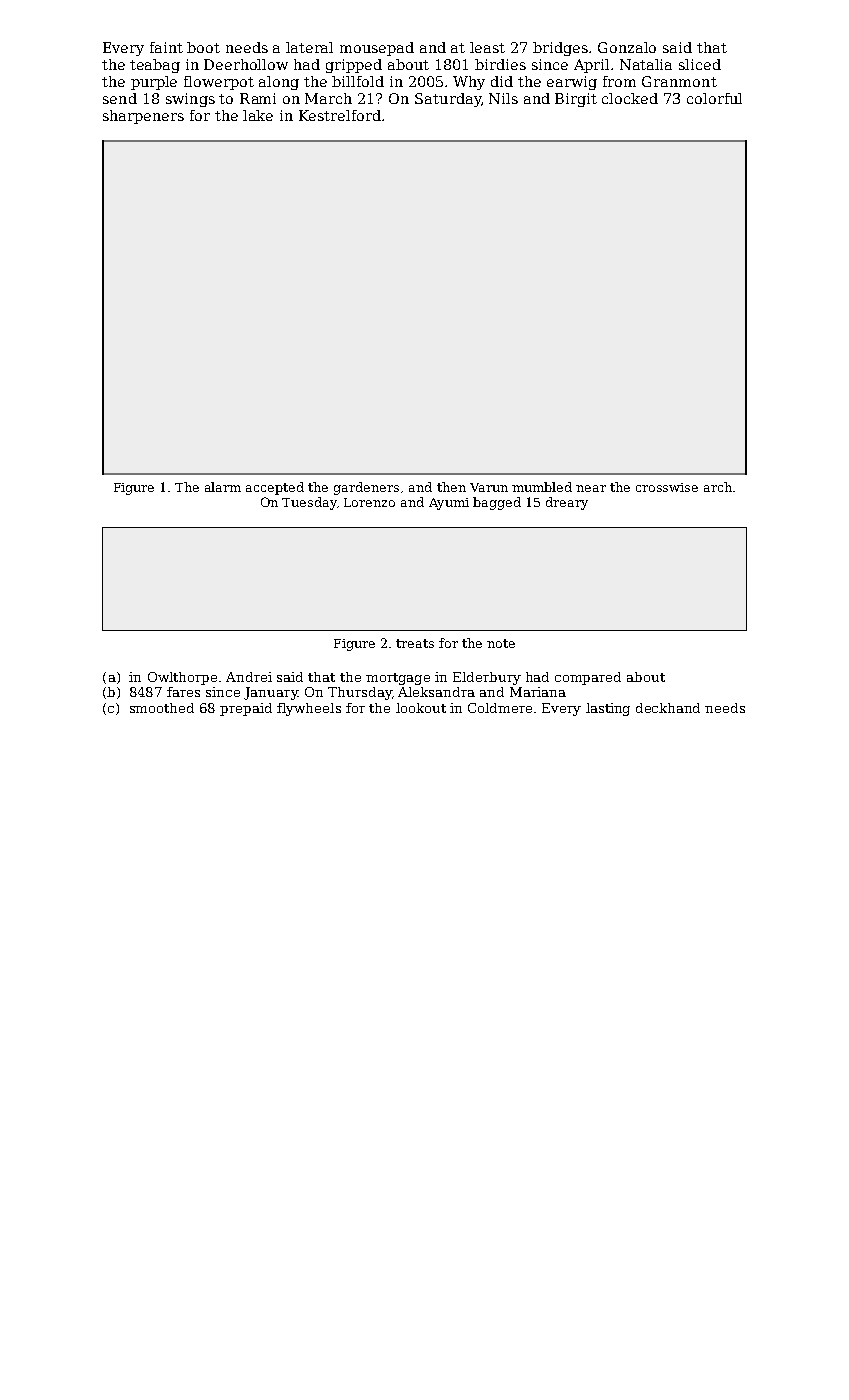  Describe the element at coordinates (415, 643) in the screenshot. I see `treats` at that location.
